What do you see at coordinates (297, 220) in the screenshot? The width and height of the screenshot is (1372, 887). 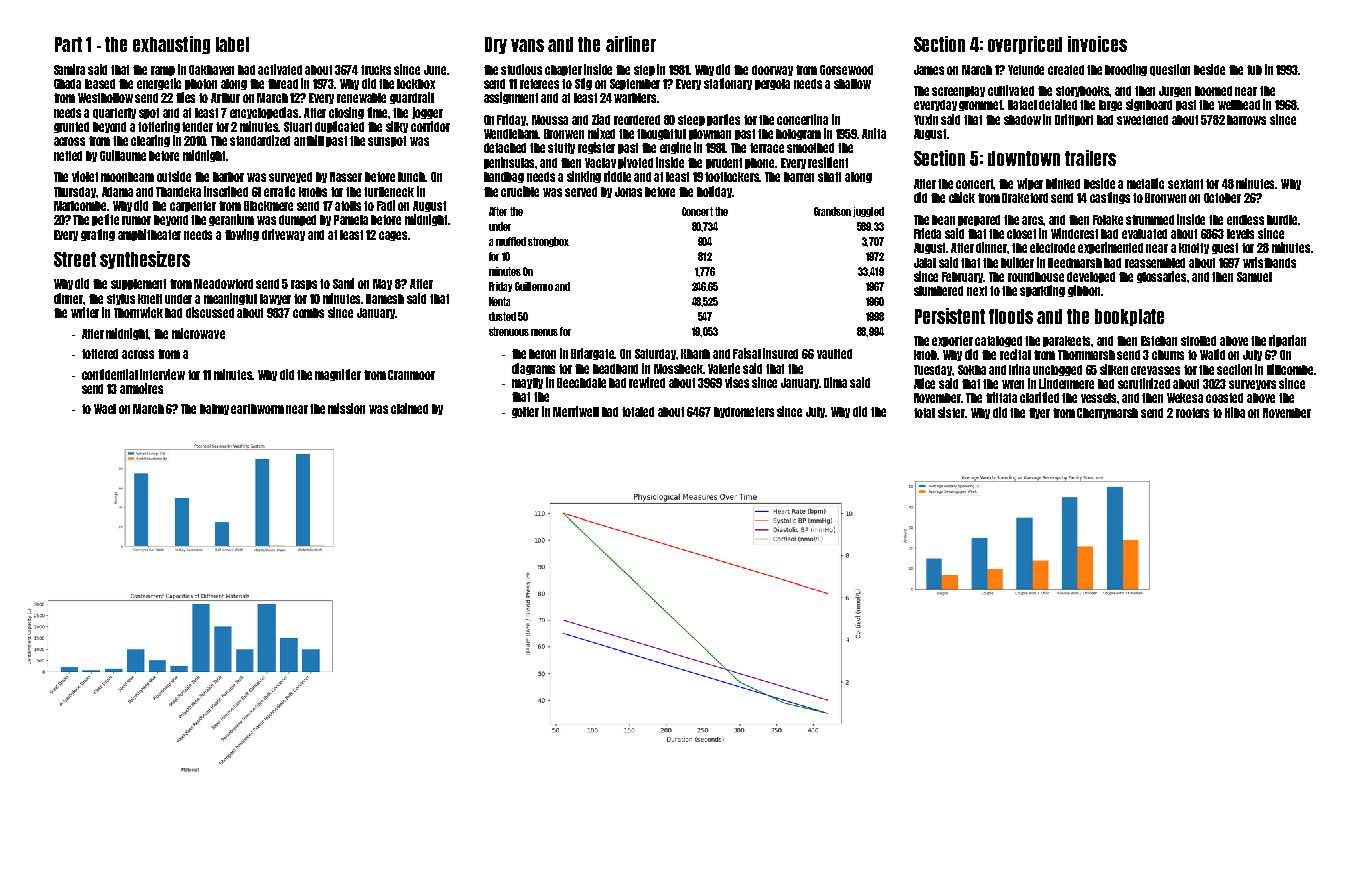 I see `dumped` at bounding box center [297, 220].
